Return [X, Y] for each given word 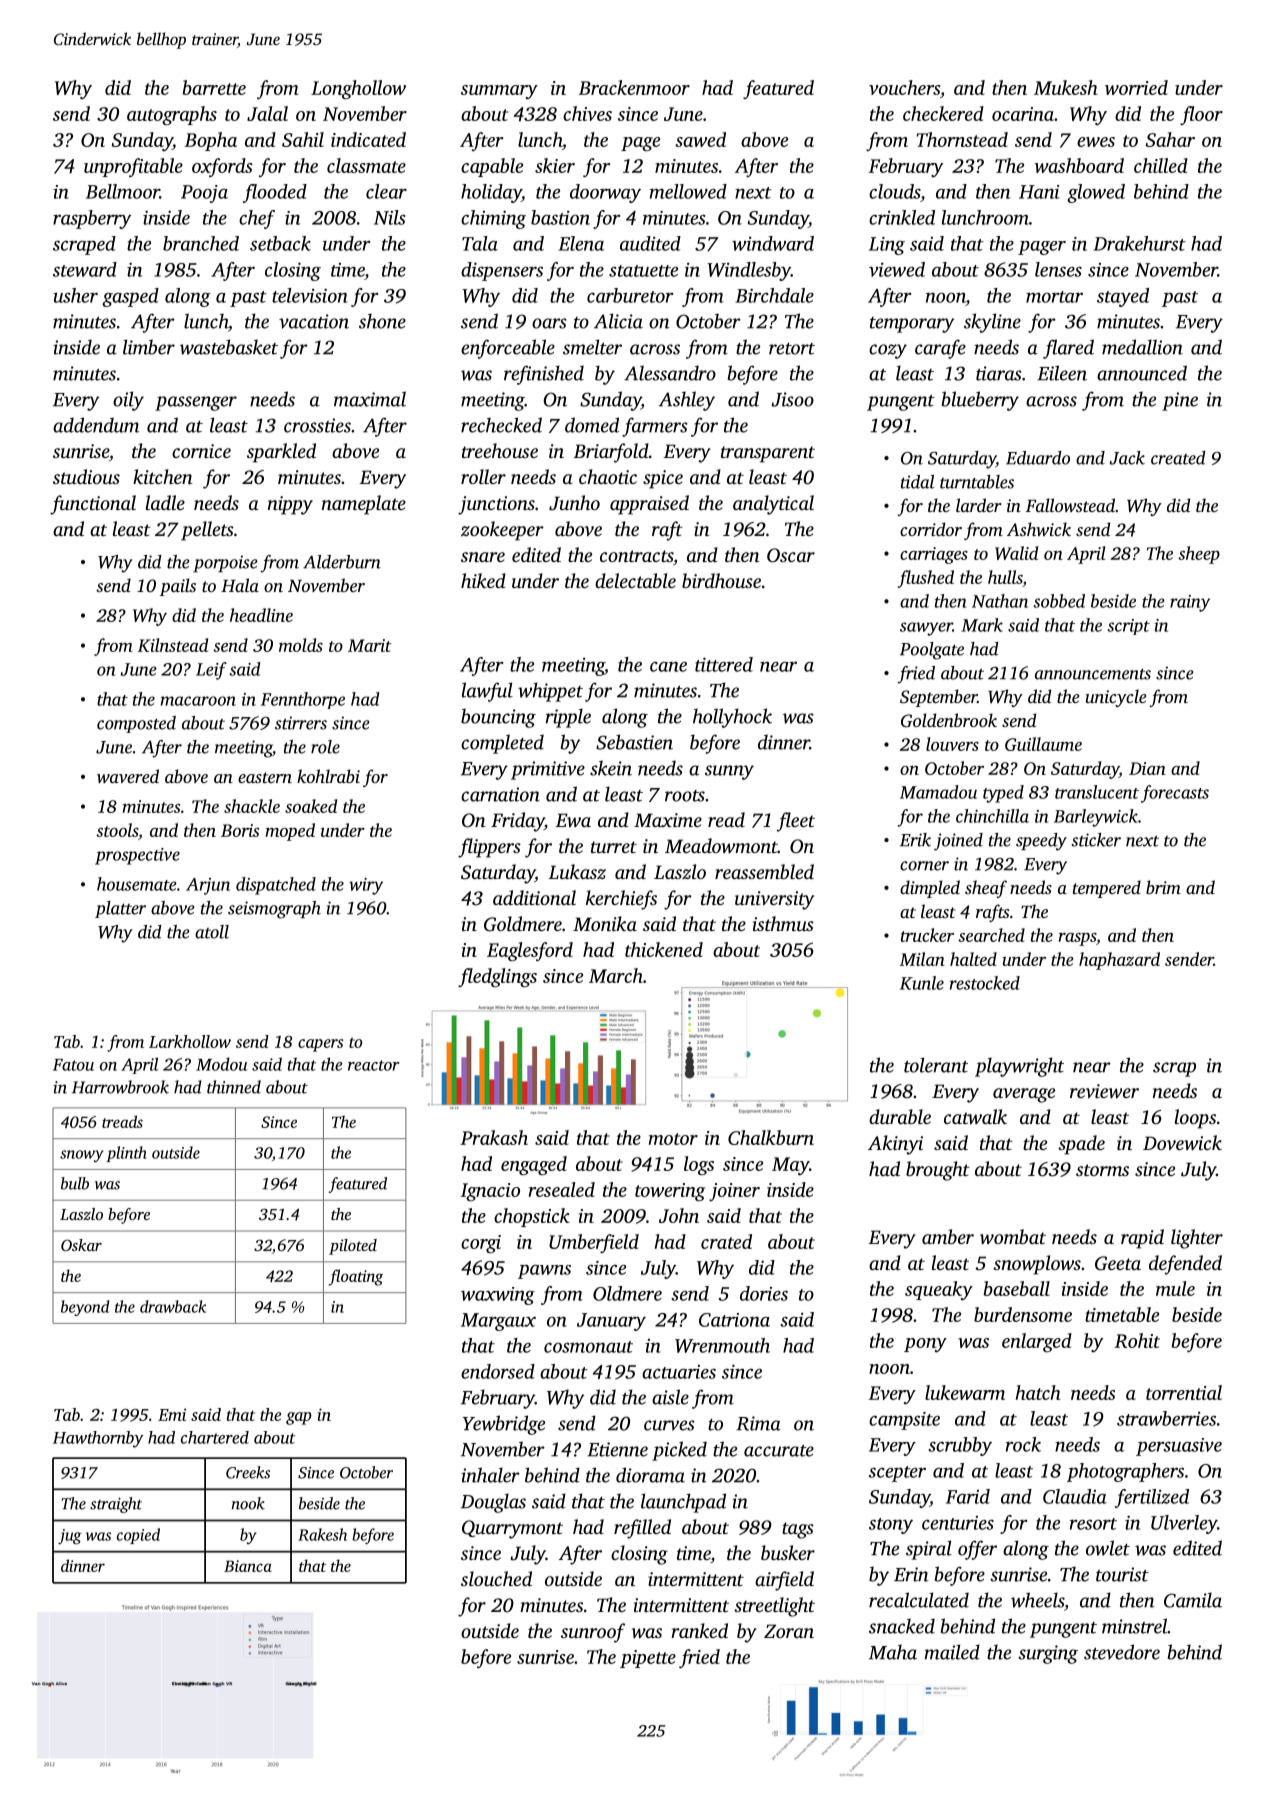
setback [280, 243]
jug [70, 1536]
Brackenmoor [634, 87]
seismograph [274, 910]
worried [1136, 87]
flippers [489, 848]
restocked [985, 983]
